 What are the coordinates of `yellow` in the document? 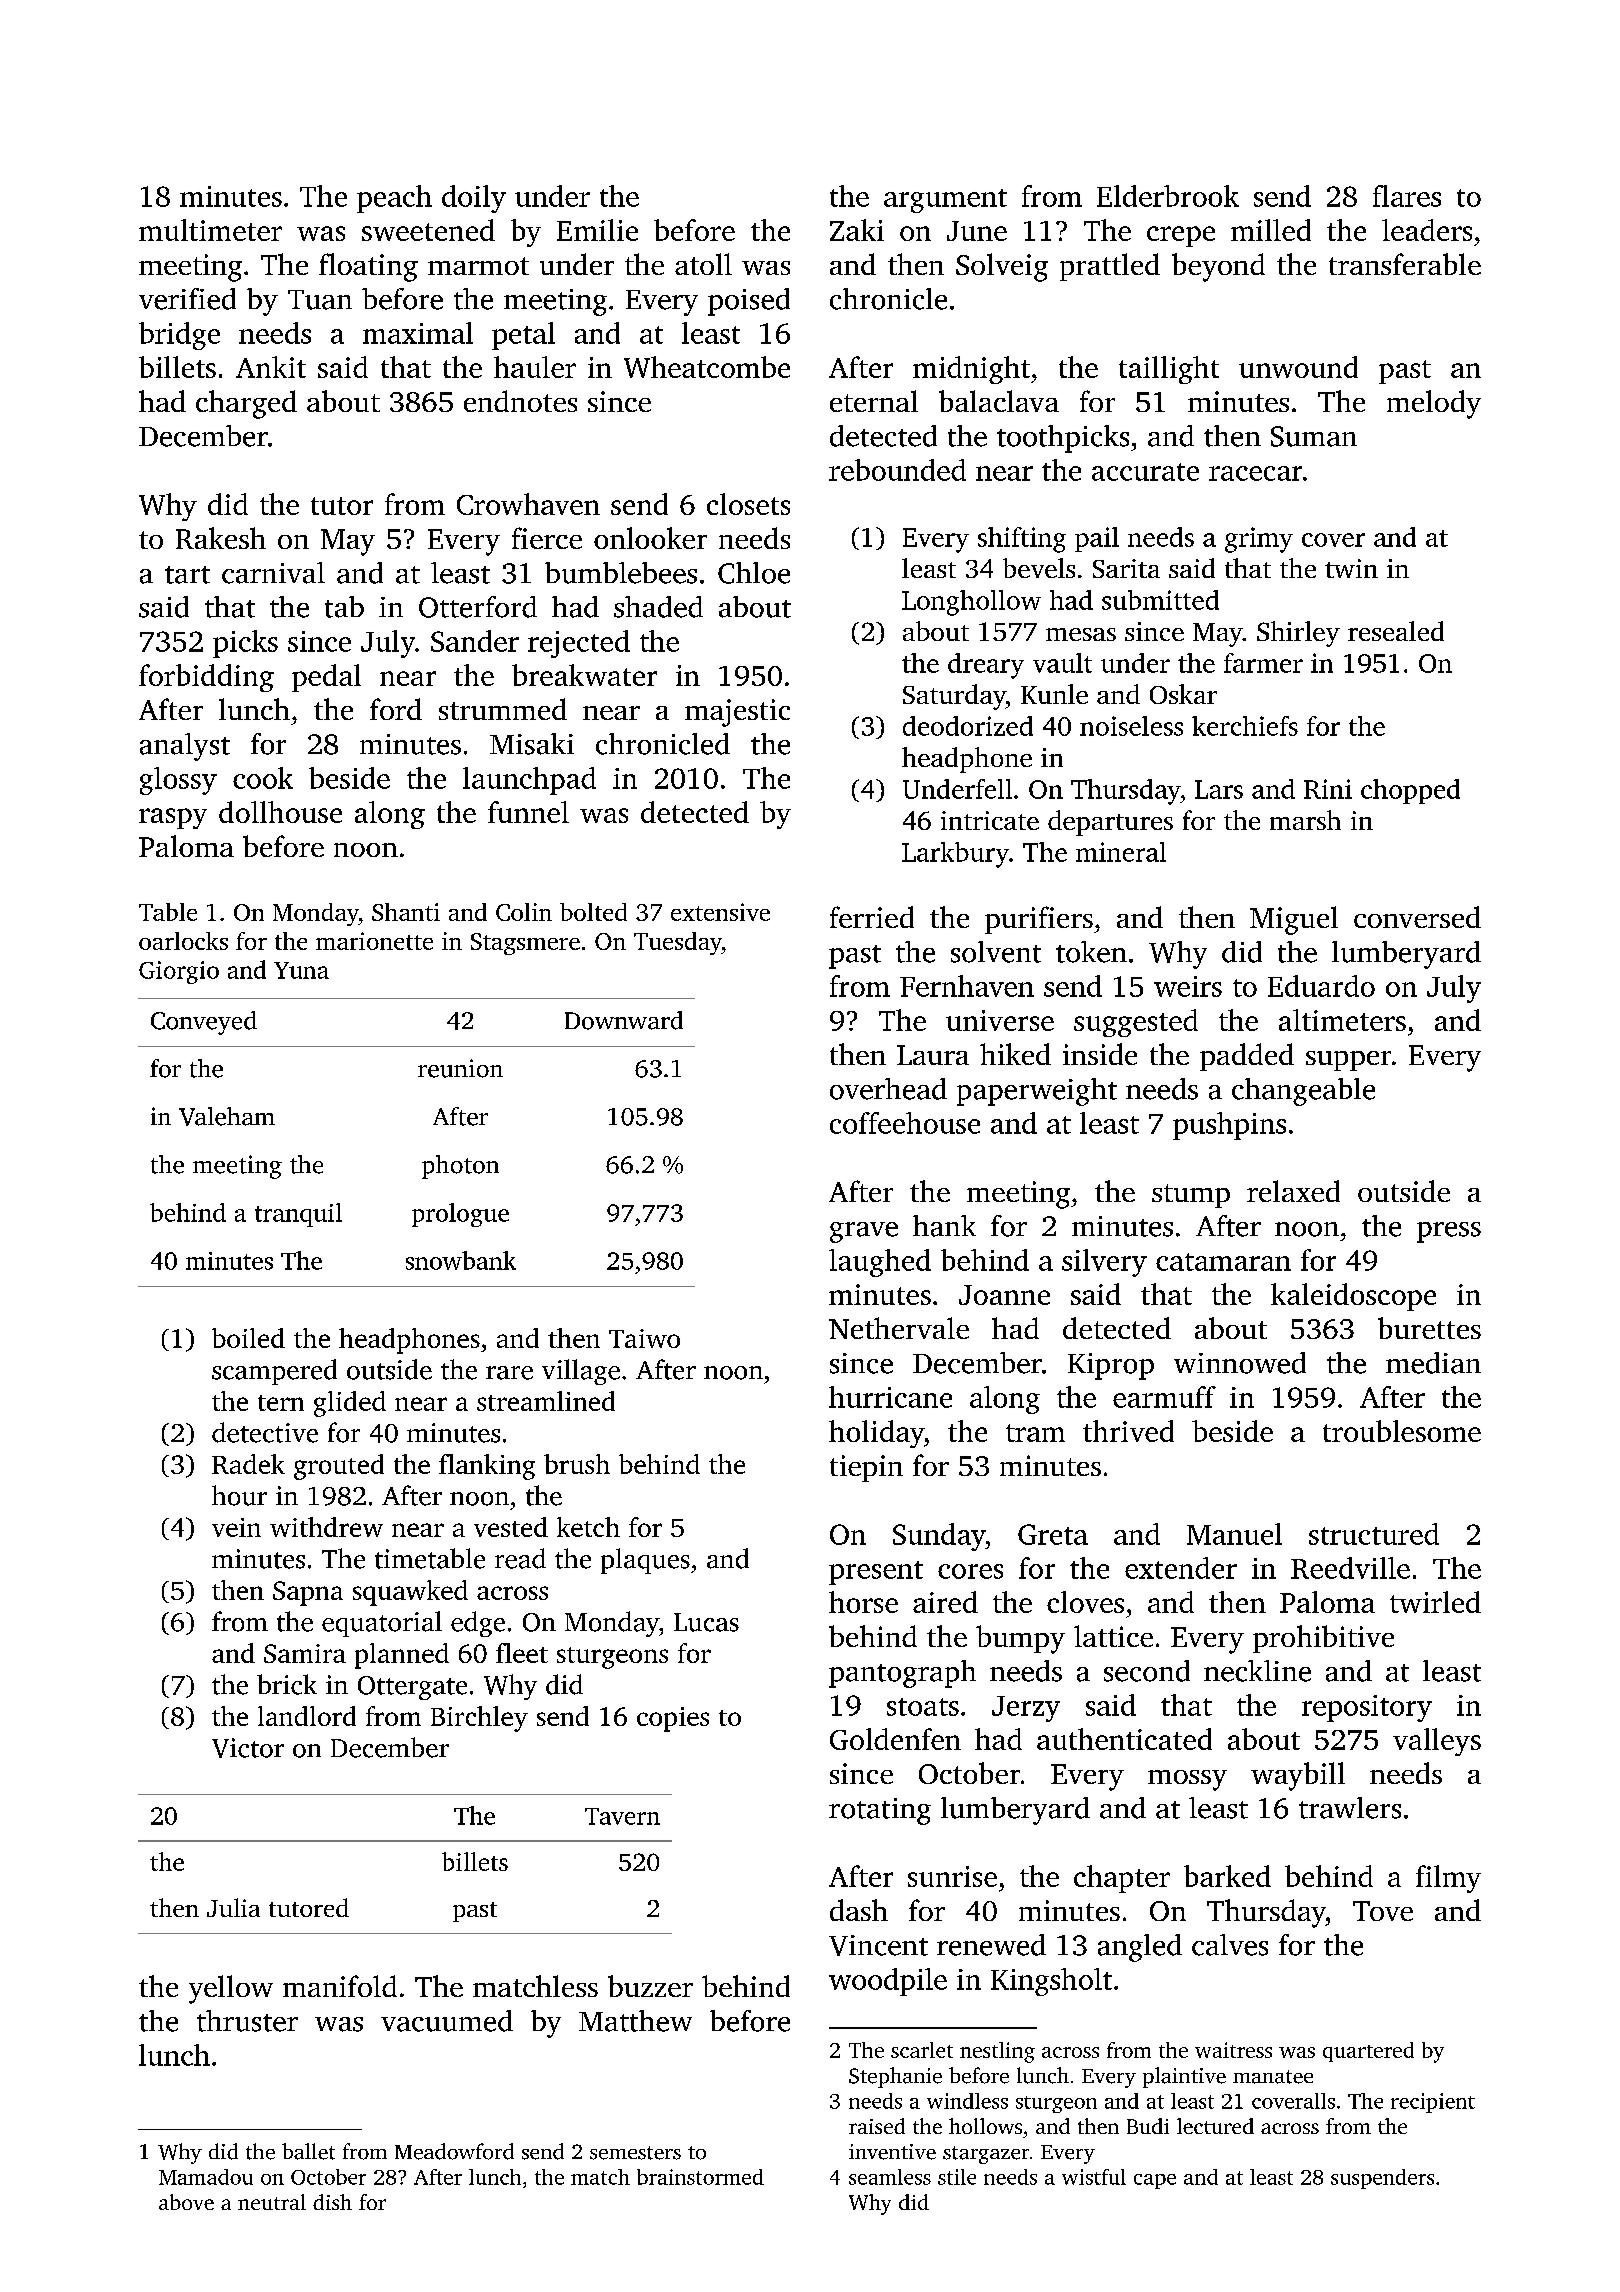 It's located at (231, 1989).
